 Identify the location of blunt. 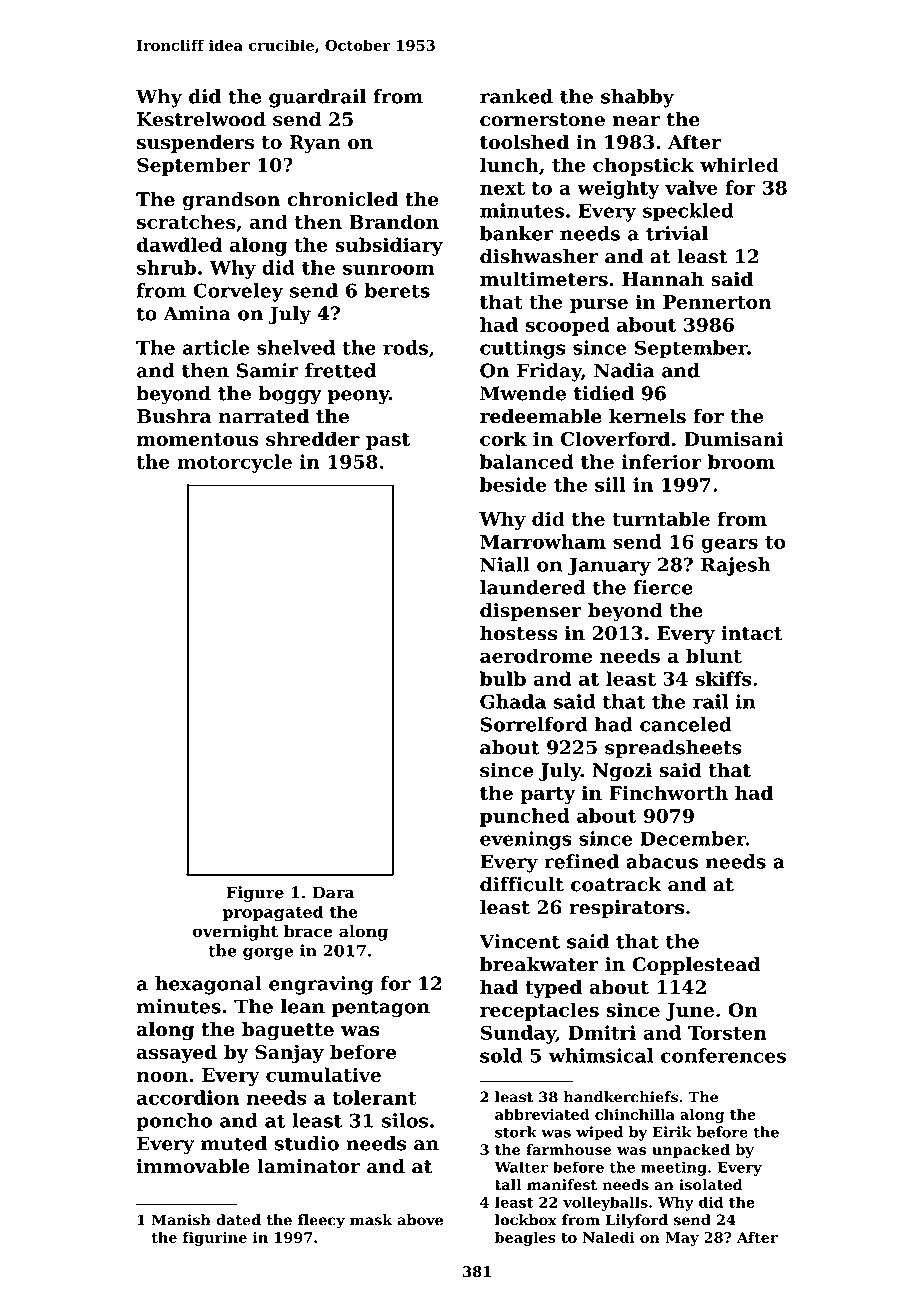
(714, 655).
